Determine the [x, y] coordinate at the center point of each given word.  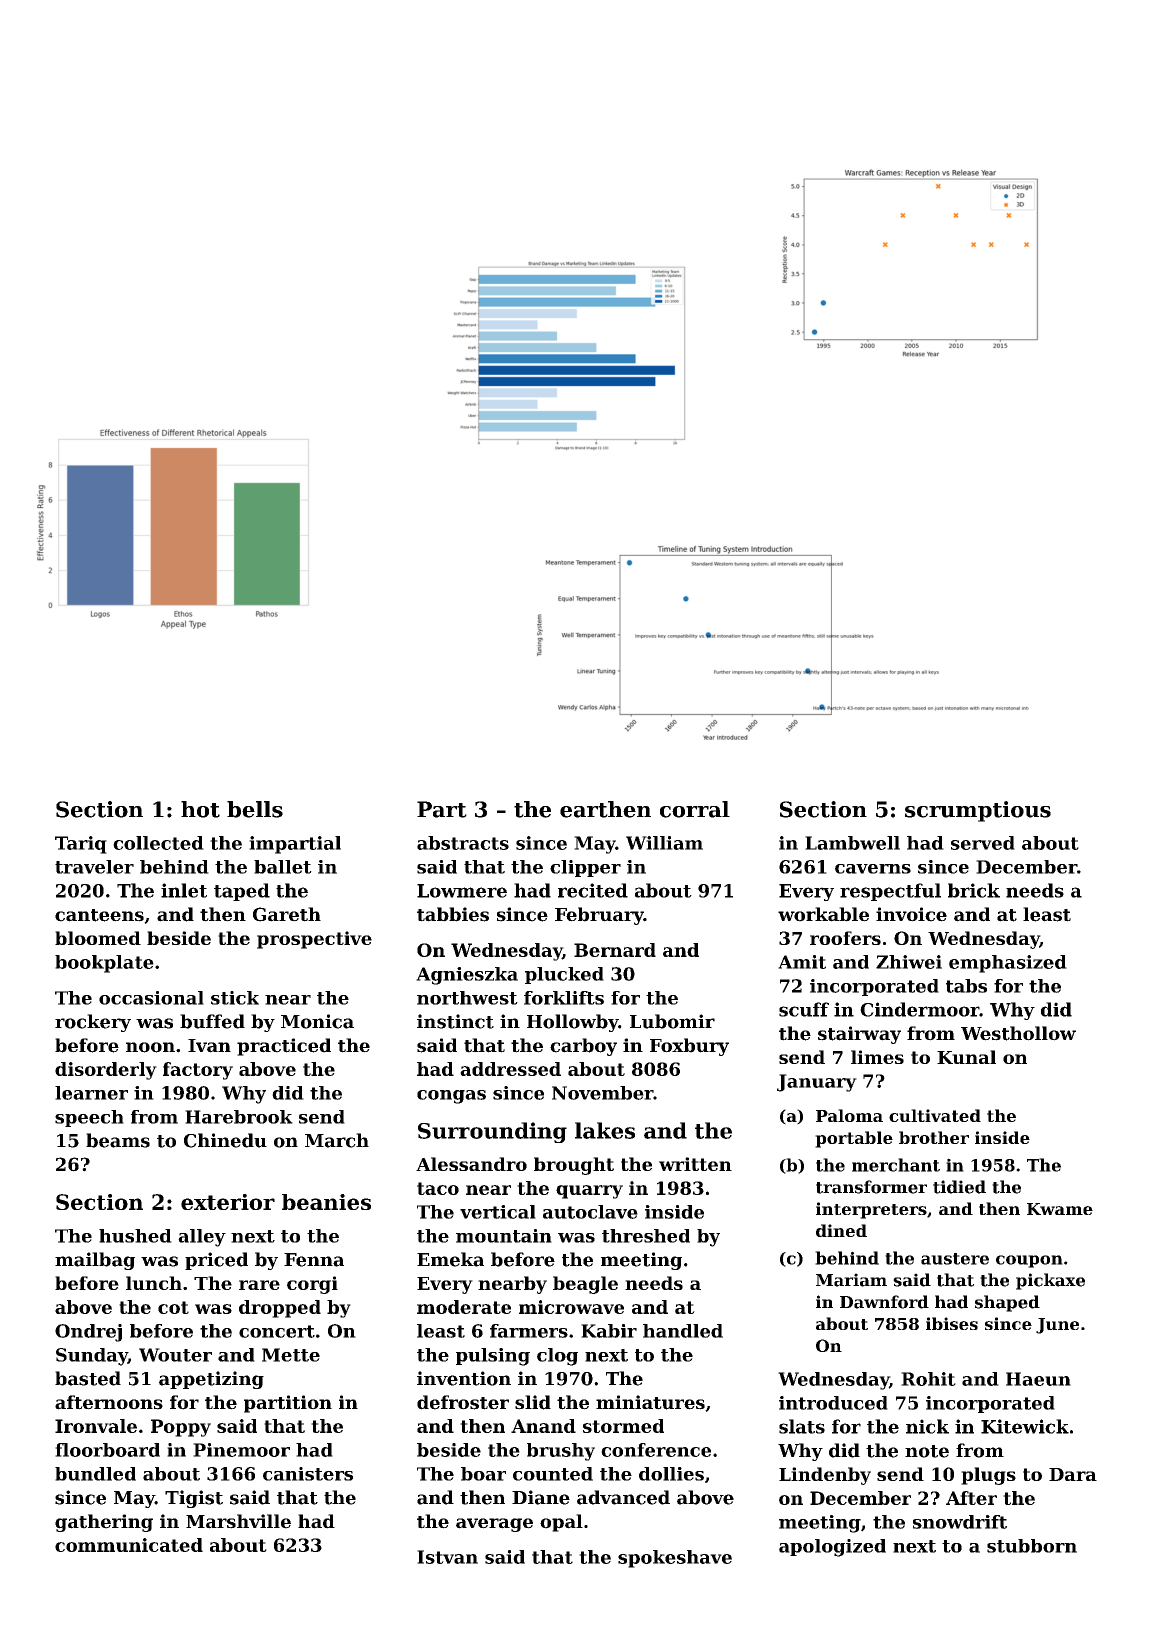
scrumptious [978, 811]
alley [202, 1238]
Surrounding [492, 1132]
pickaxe [1050, 1281]
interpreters [871, 1210]
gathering [104, 1523]
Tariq [81, 845]
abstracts [463, 843]
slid [533, 1402]
